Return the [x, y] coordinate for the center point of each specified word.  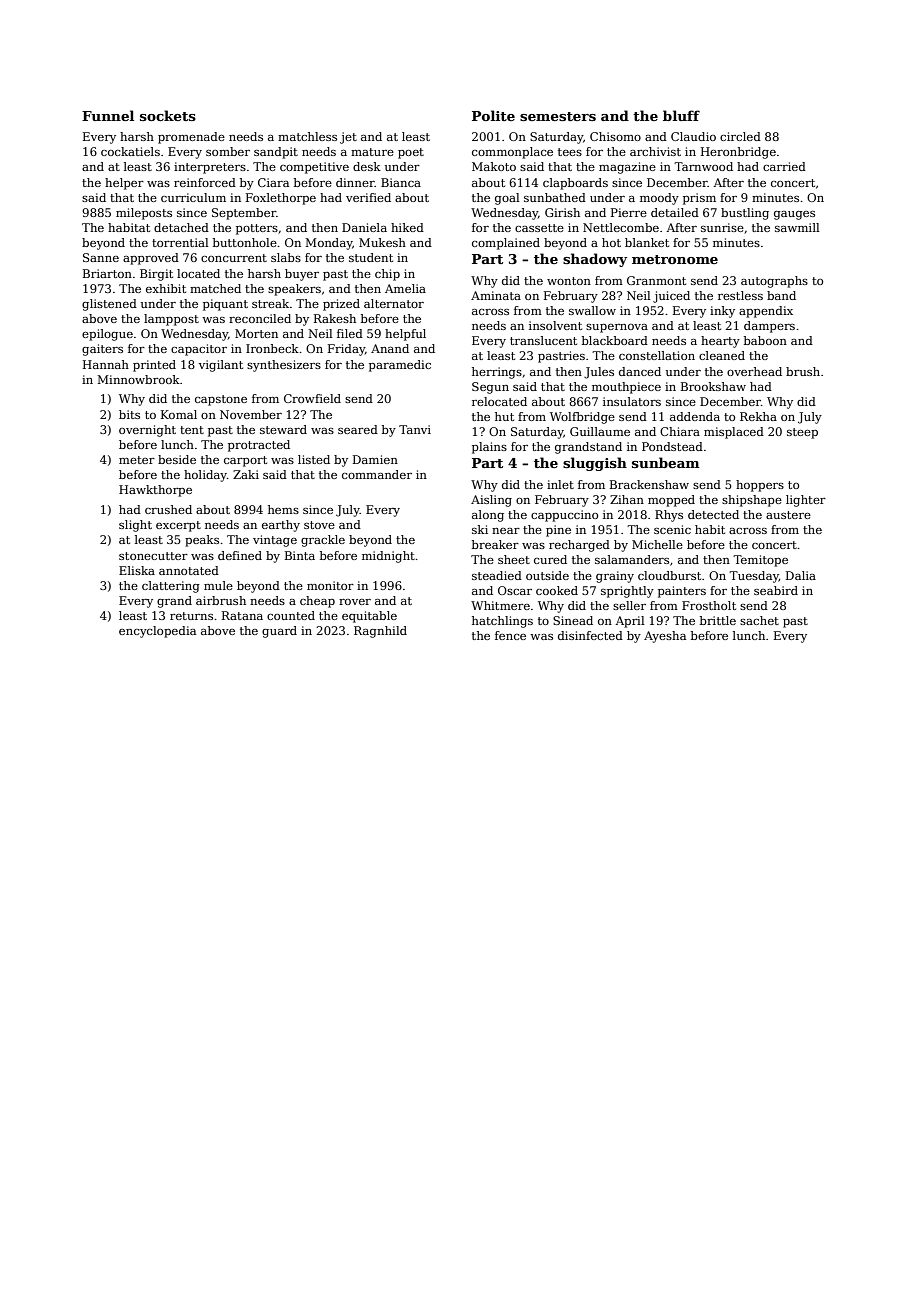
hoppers [760, 486]
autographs [774, 282]
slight [135, 526]
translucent [543, 340]
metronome [675, 259]
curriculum [193, 197]
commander [377, 474]
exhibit [166, 288]
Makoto [494, 166]
